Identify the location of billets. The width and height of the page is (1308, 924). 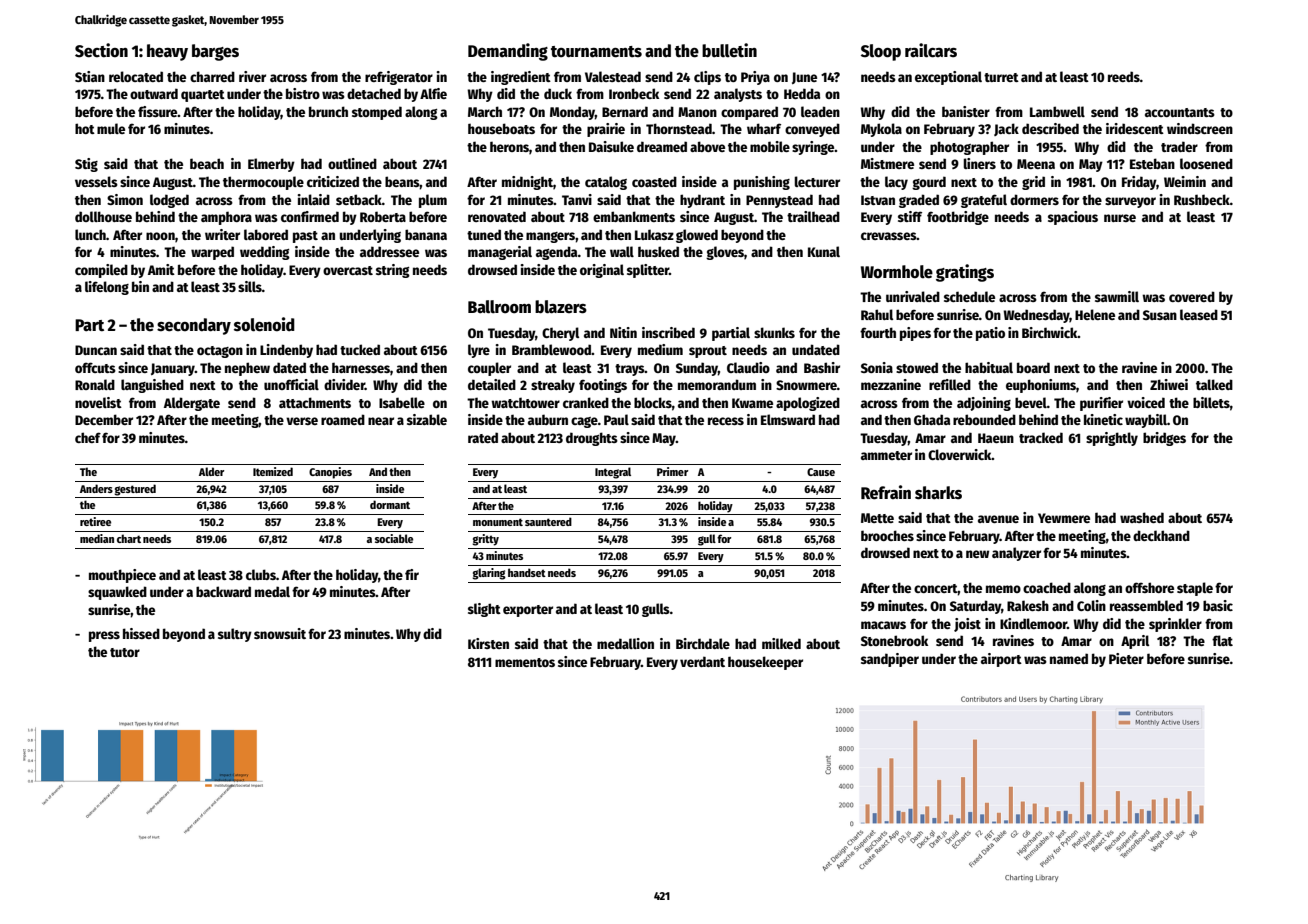
(1211, 402).
